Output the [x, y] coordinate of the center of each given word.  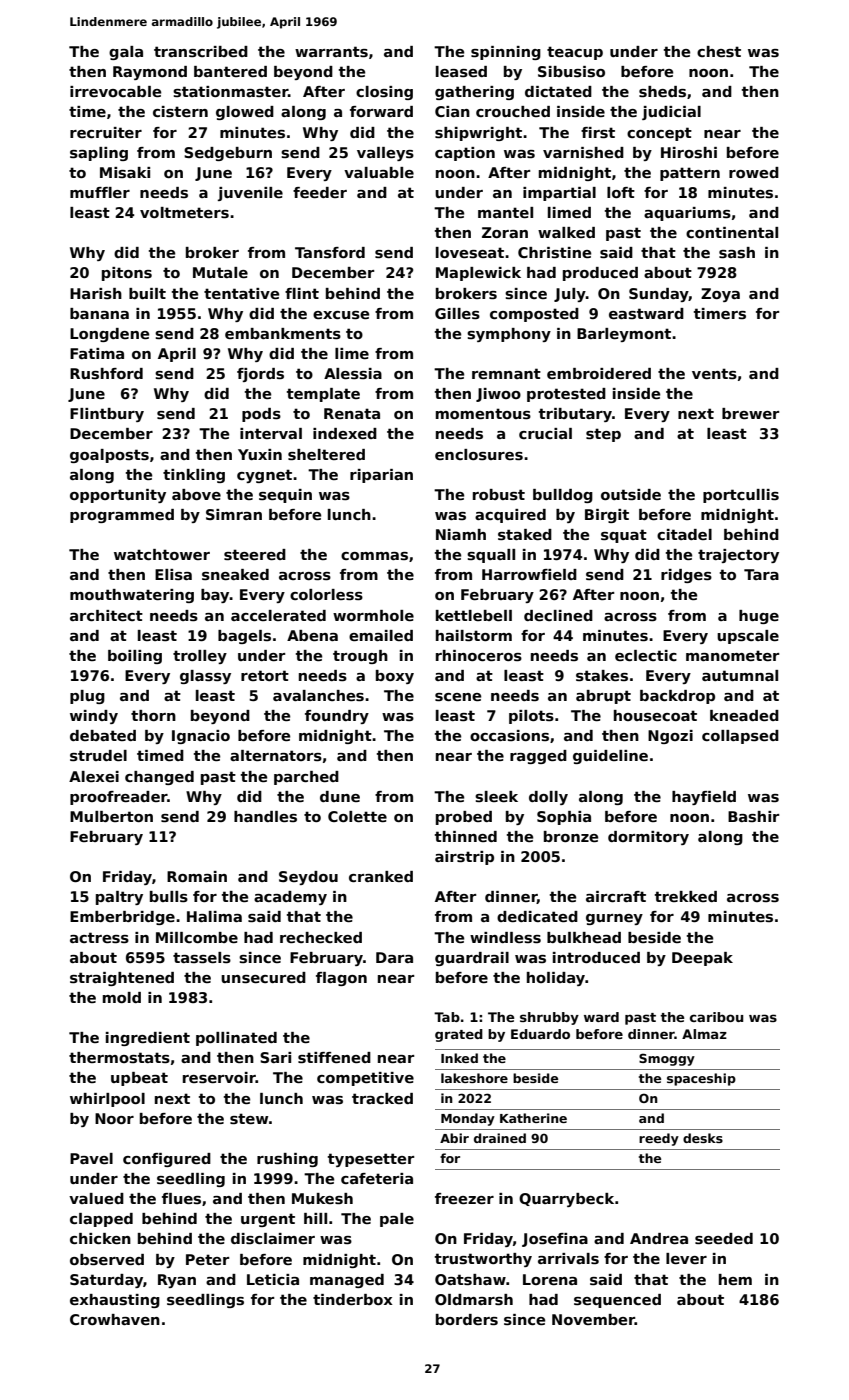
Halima [214, 916]
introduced [596, 957]
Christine [554, 252]
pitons [127, 274]
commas [374, 556]
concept [659, 134]
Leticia [273, 1279]
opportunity [118, 496]
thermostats [119, 1058]
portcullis [741, 496]
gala [126, 53]
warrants [331, 51]
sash [737, 252]
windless [505, 937]
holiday [556, 979]
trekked [686, 896]
